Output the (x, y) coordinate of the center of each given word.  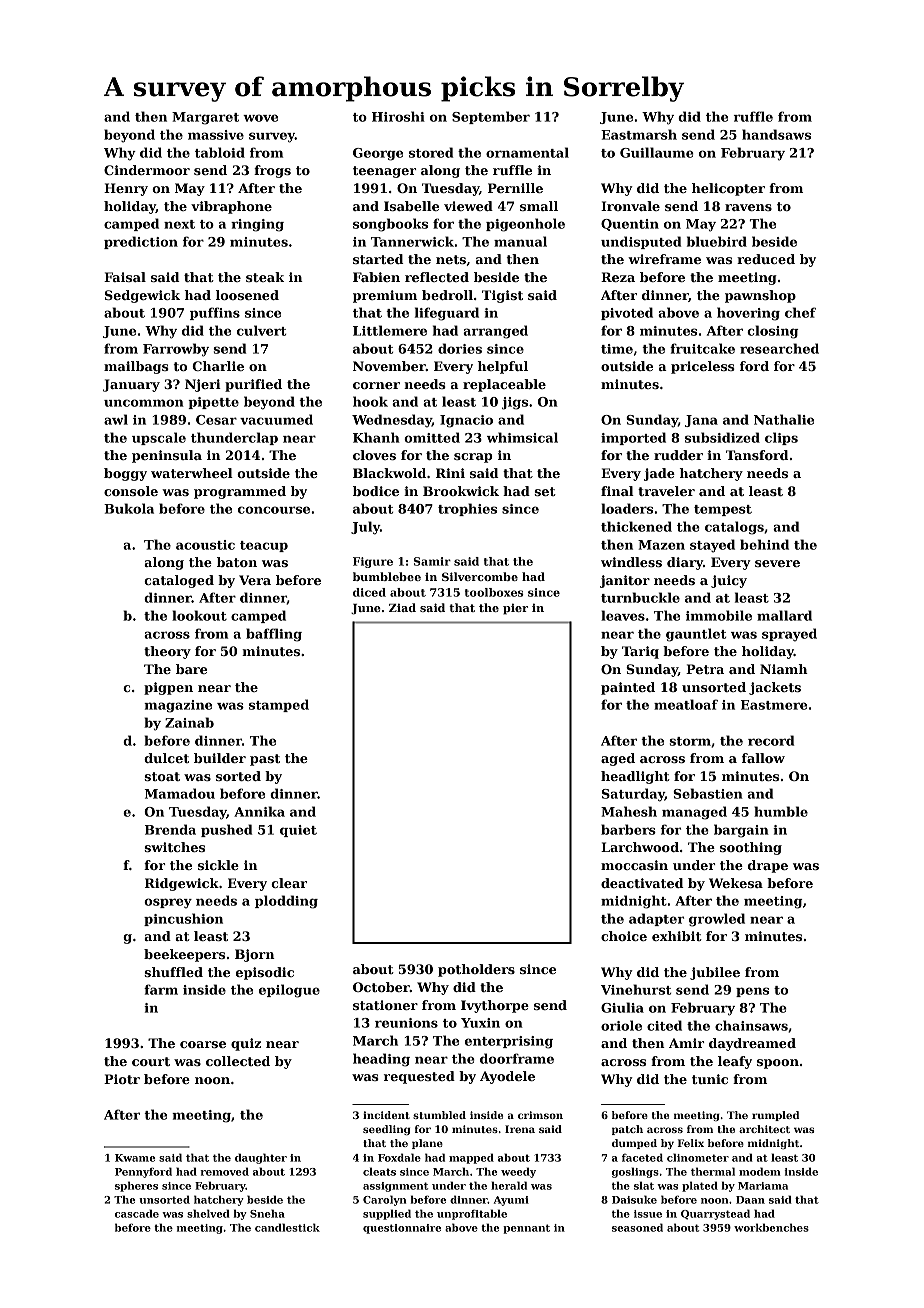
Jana (701, 421)
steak (265, 277)
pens (752, 992)
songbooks (390, 225)
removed (224, 1171)
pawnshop (760, 296)
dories (460, 348)
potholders (476, 970)
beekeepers (184, 955)
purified (253, 385)
